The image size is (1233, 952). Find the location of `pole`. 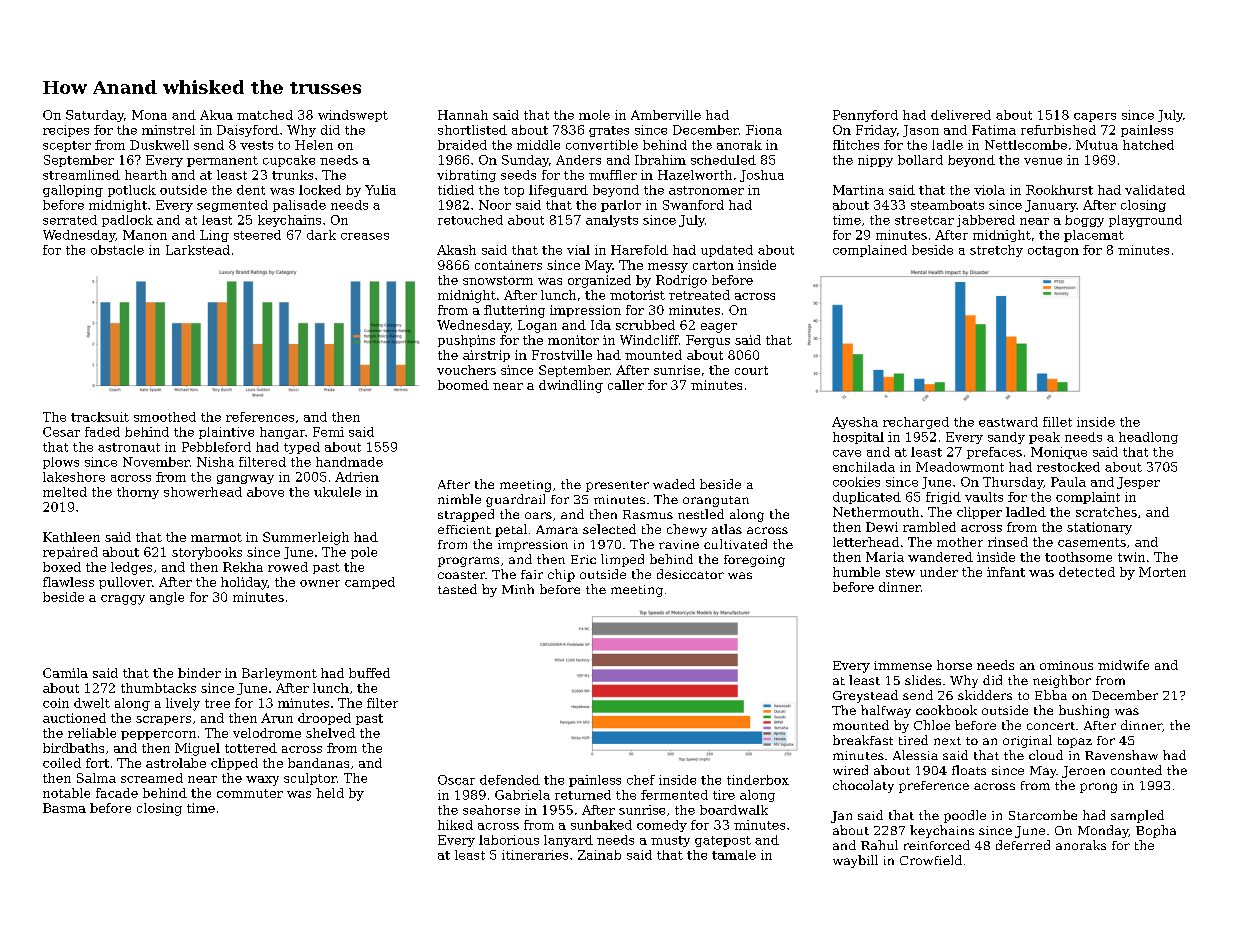

pole is located at coordinates (364, 553).
